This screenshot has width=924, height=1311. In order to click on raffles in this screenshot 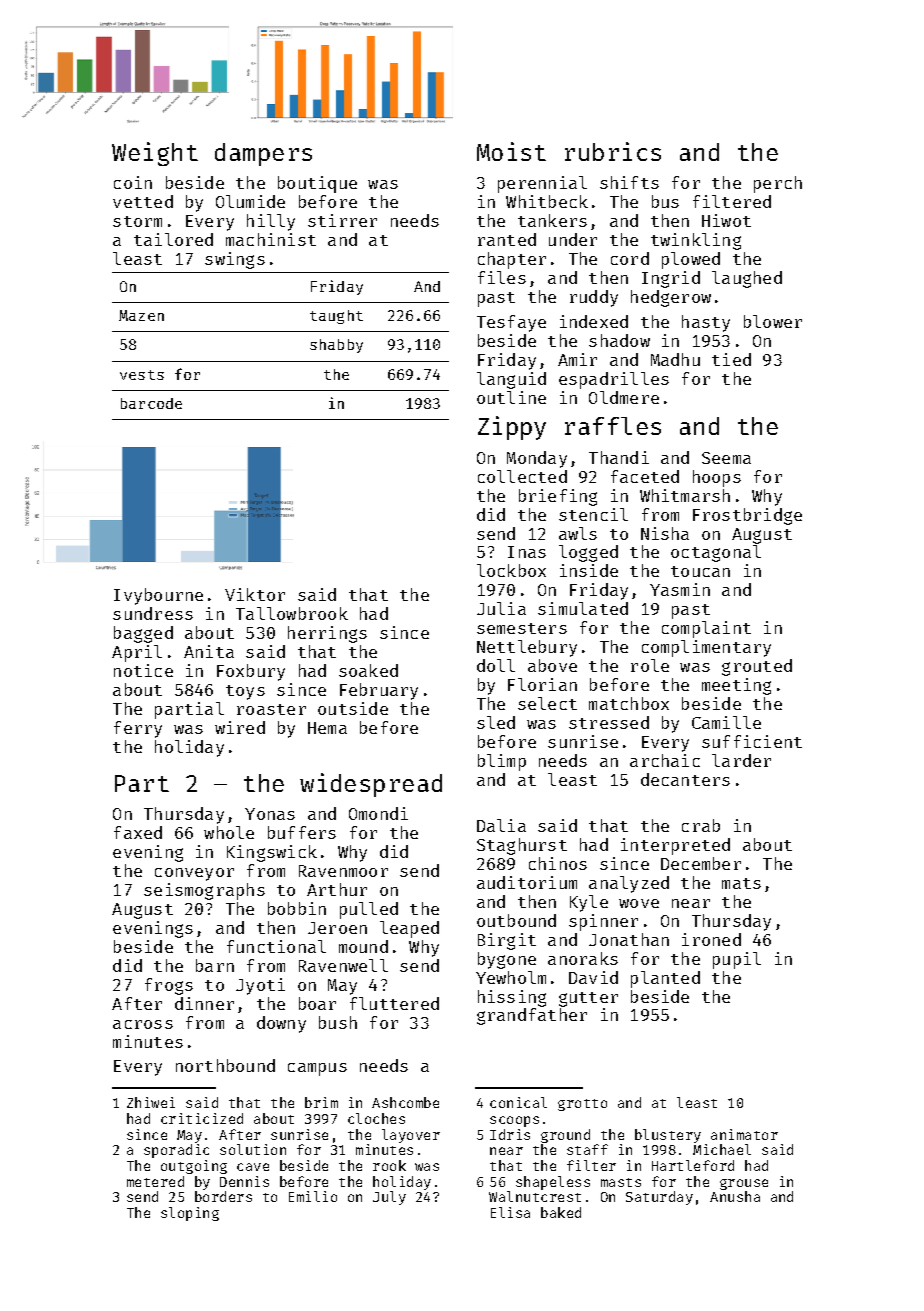, I will do `click(613, 426)`.
